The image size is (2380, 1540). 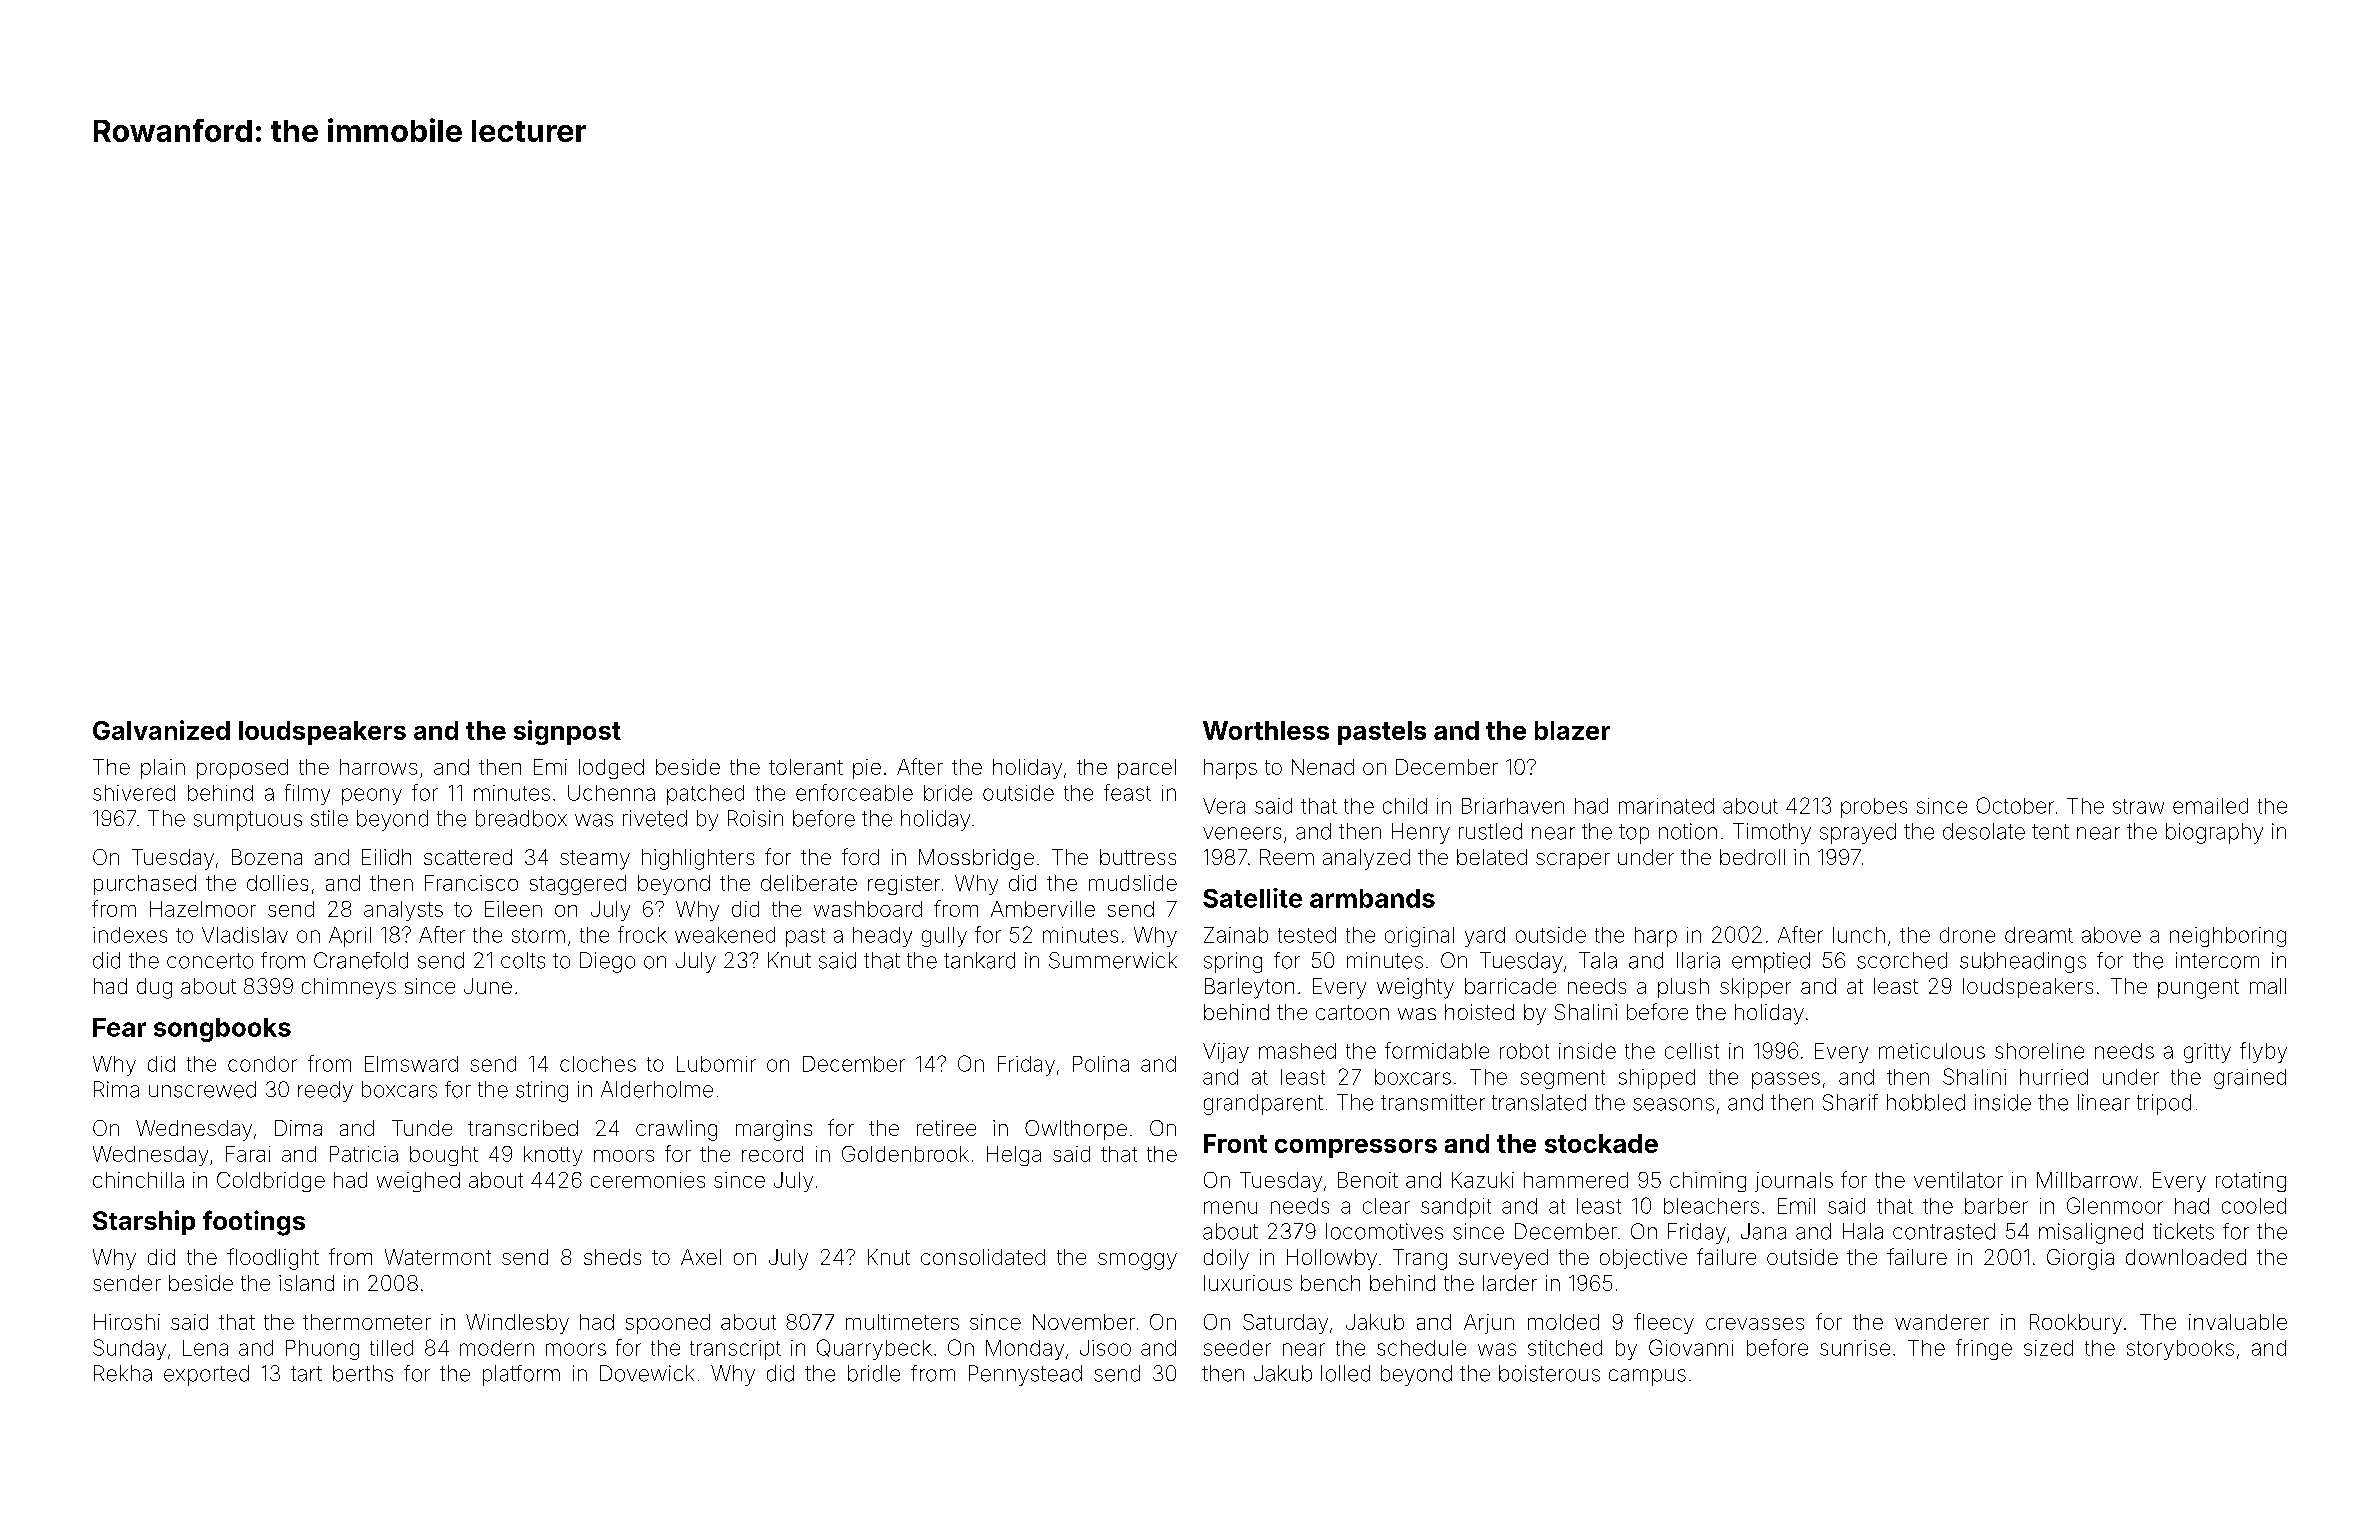 What do you see at coordinates (2048, 1348) in the image?
I see `sized` at bounding box center [2048, 1348].
